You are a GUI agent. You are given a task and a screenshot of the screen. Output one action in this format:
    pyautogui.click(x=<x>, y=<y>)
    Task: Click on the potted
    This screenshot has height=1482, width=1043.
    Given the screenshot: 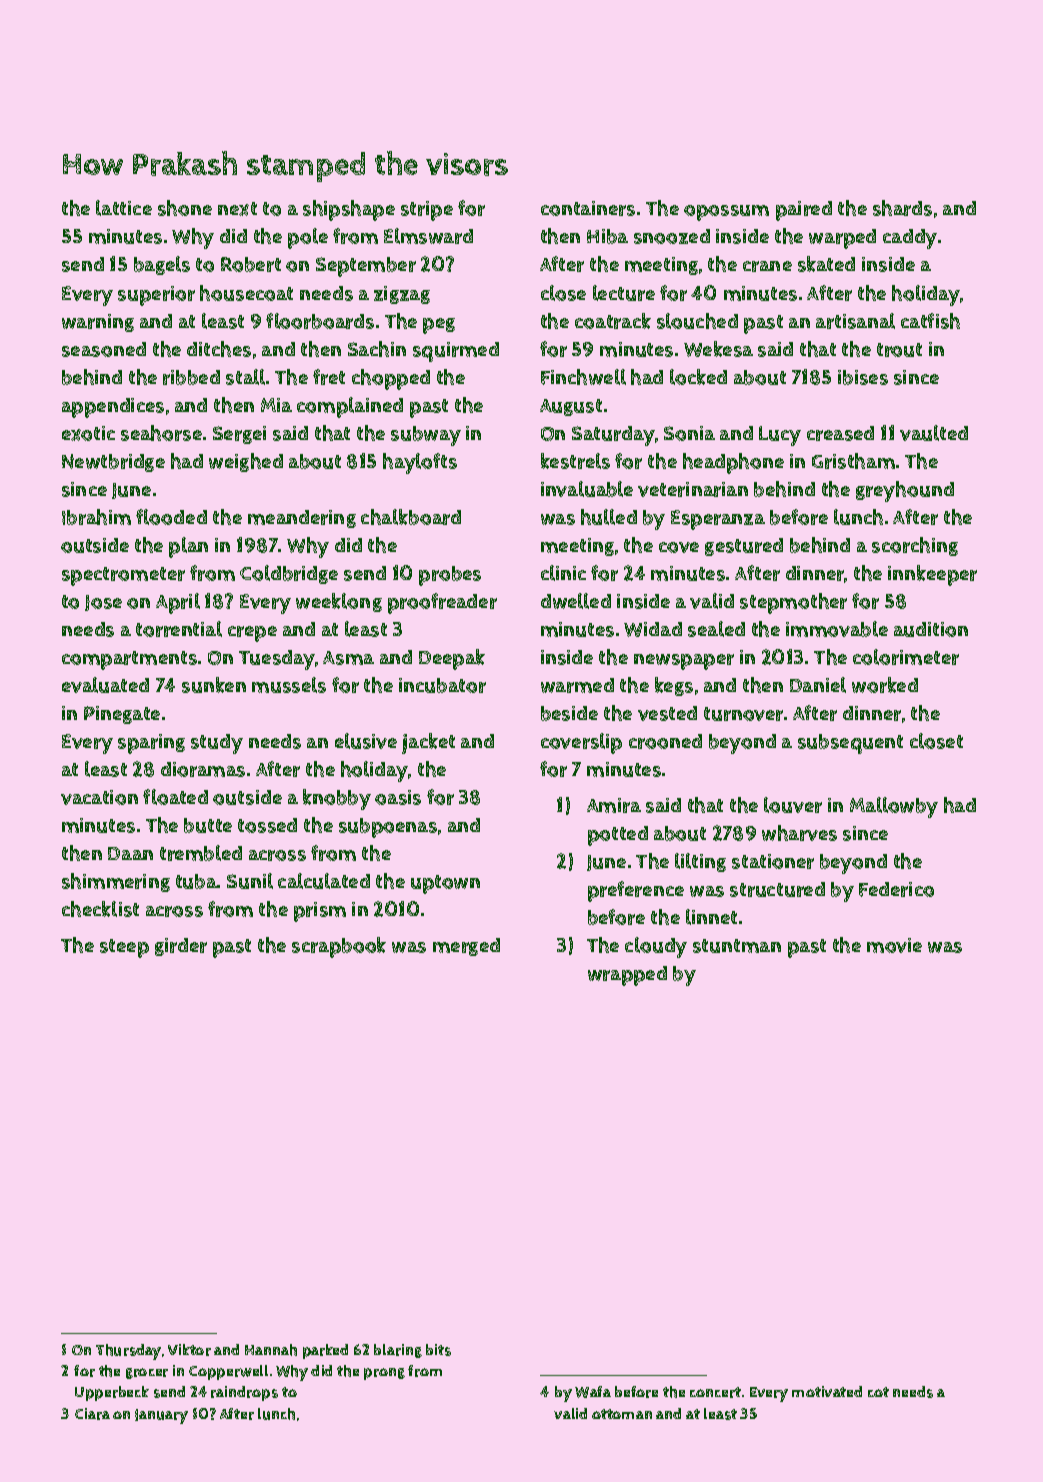 What is the action you would take?
    pyautogui.click(x=618, y=836)
